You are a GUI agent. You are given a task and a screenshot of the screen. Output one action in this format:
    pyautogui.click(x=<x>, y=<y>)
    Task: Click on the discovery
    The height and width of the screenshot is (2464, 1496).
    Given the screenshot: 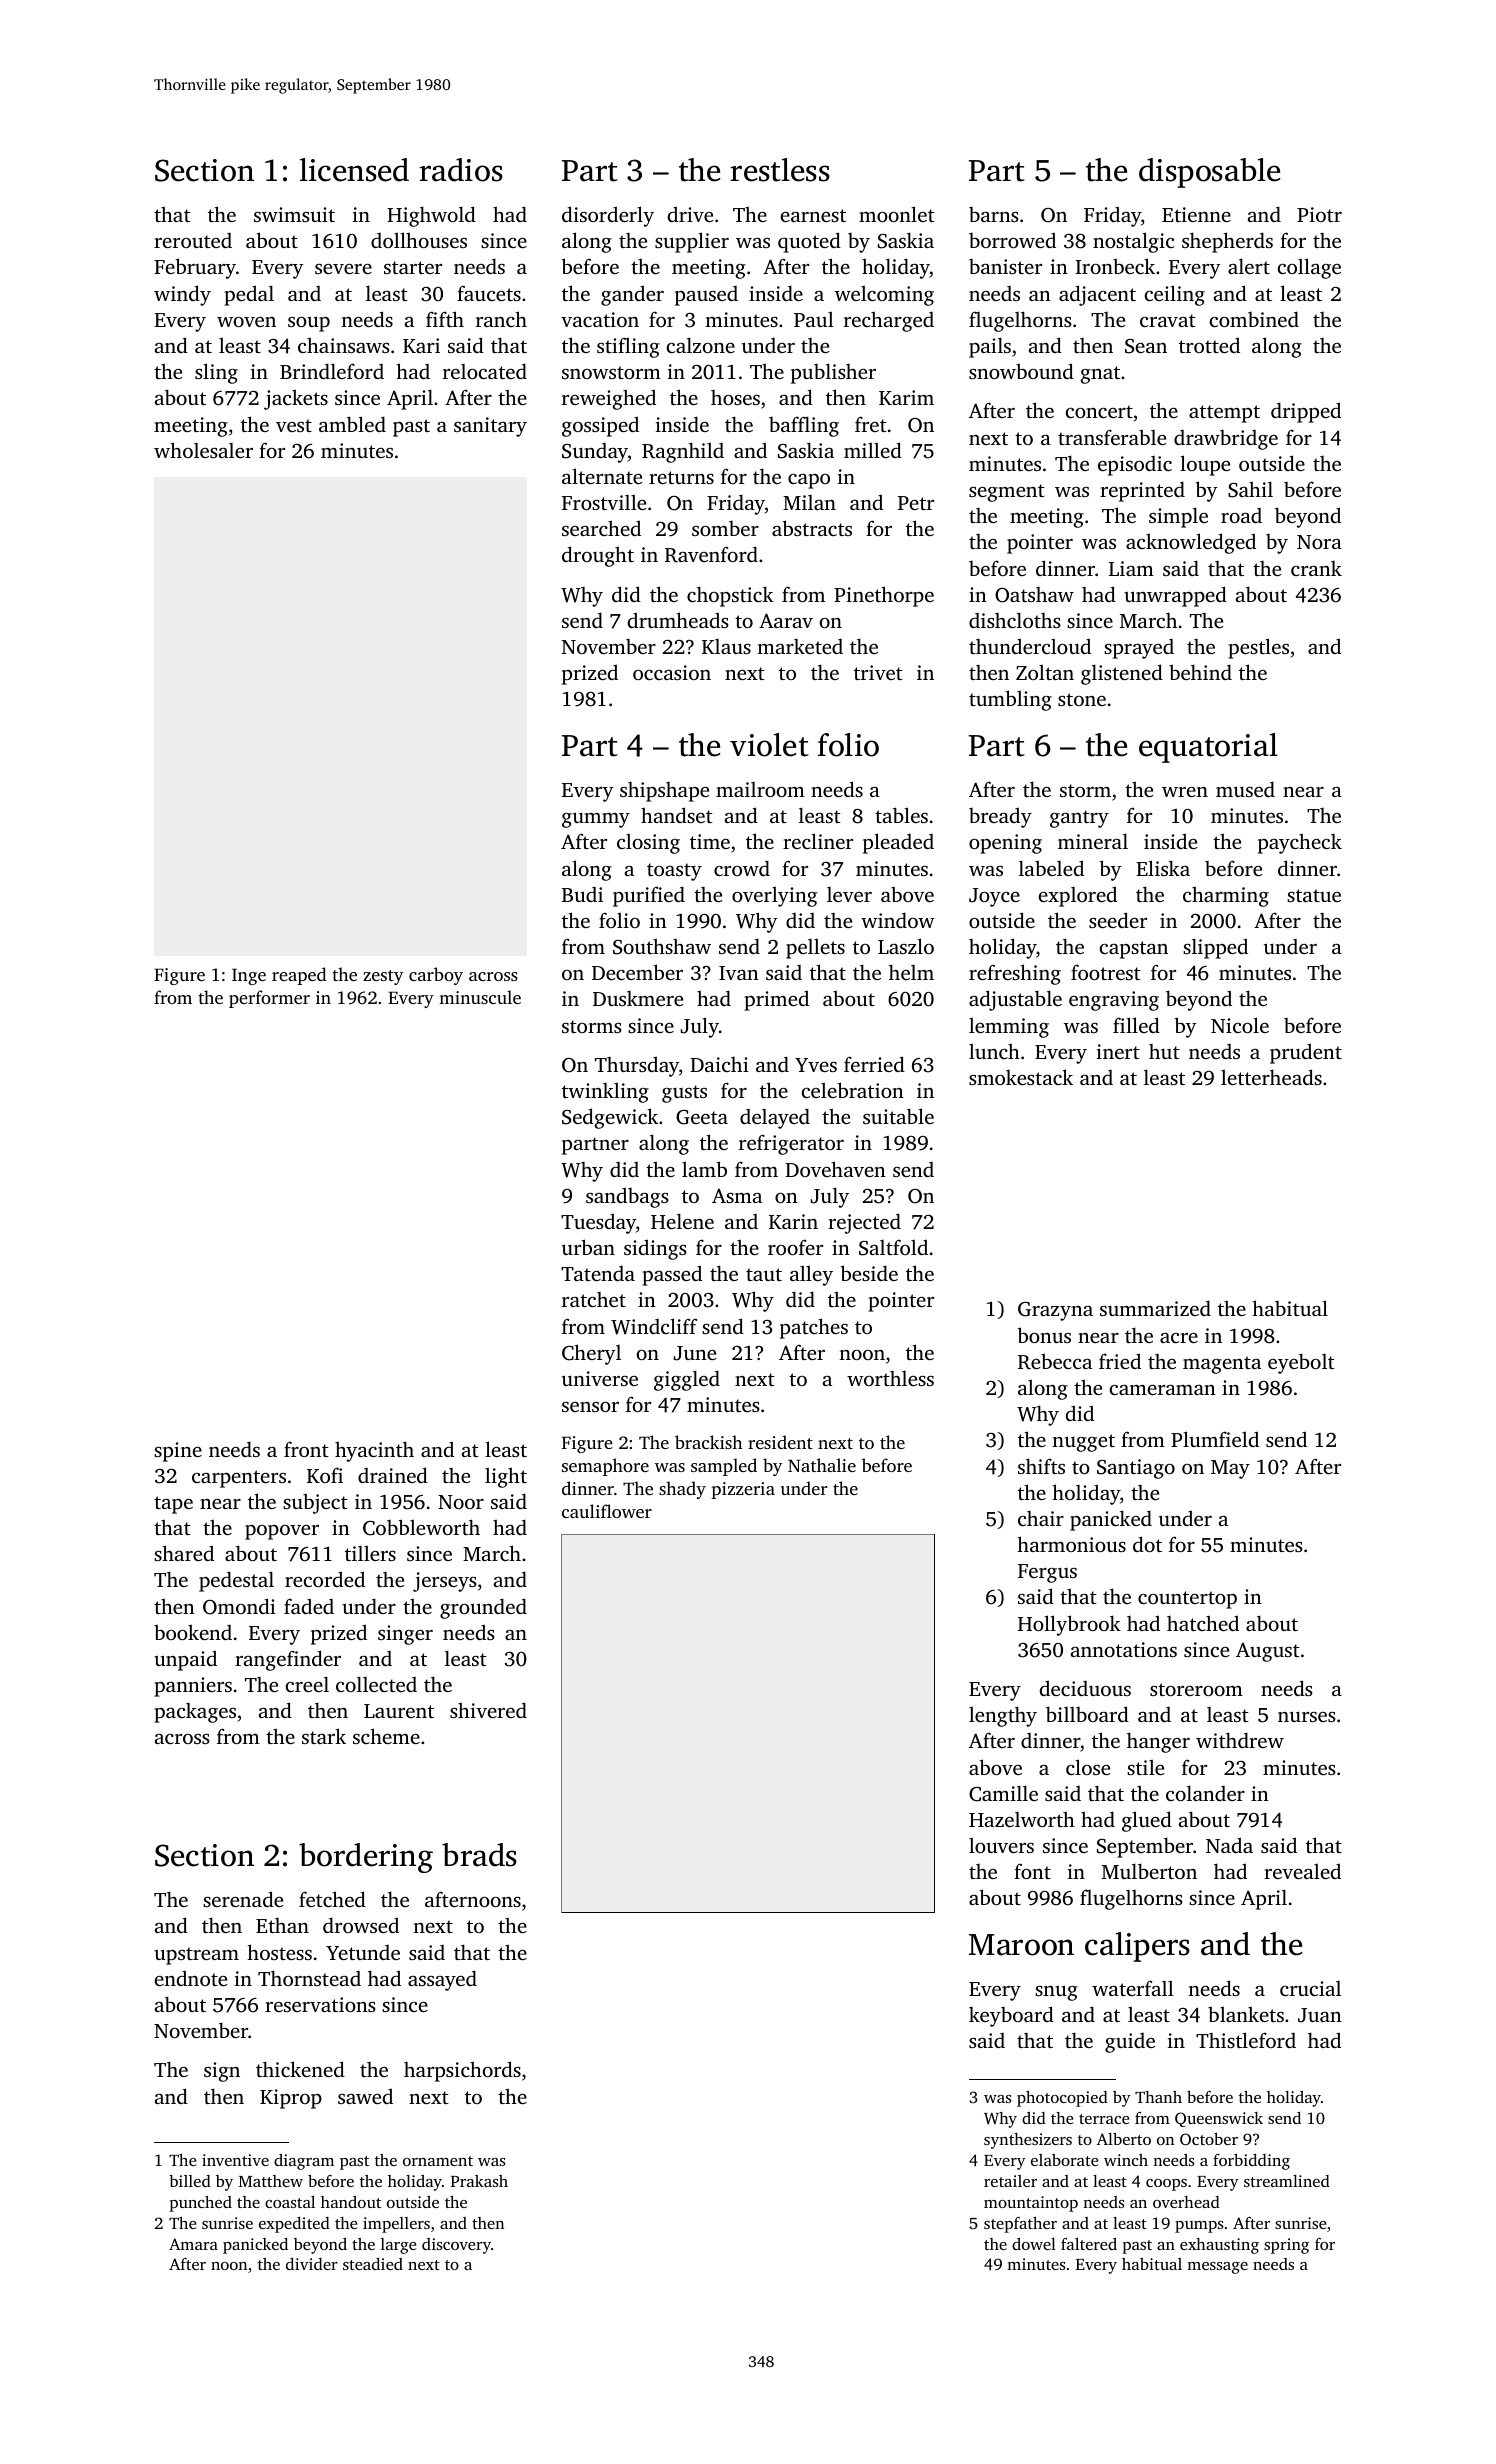 What is the action you would take?
    pyautogui.click(x=456, y=2246)
